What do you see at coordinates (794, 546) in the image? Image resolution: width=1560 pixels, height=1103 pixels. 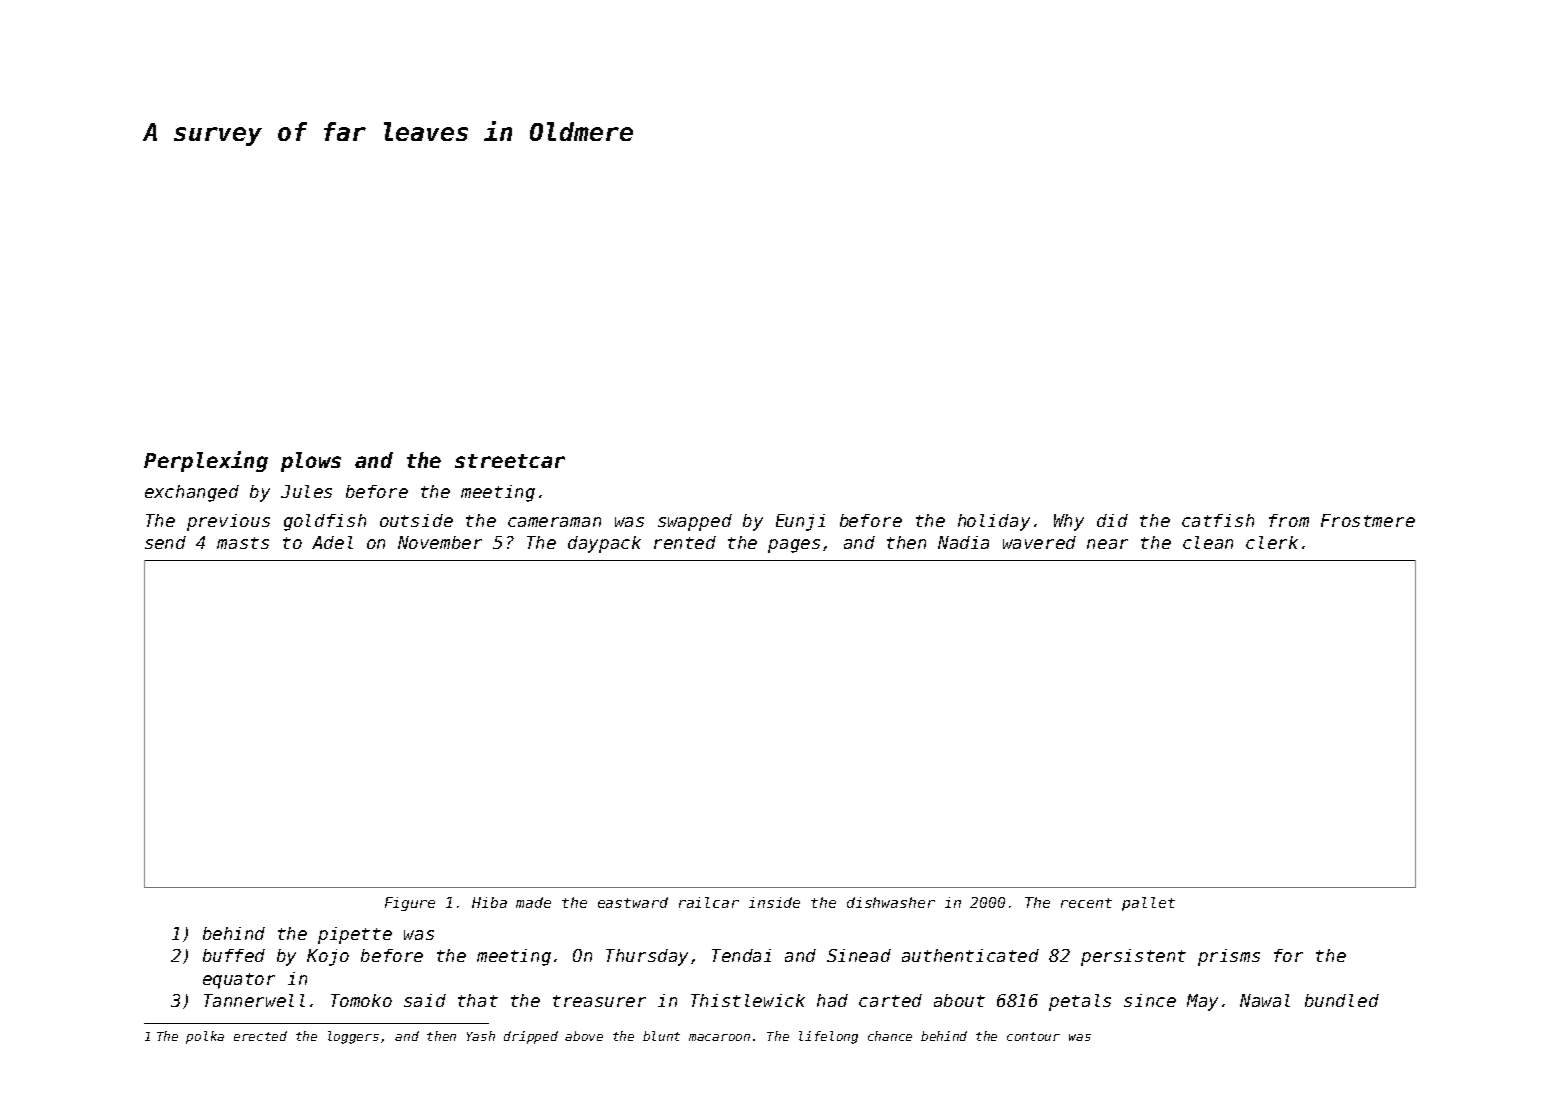 I see `pages` at bounding box center [794, 546].
